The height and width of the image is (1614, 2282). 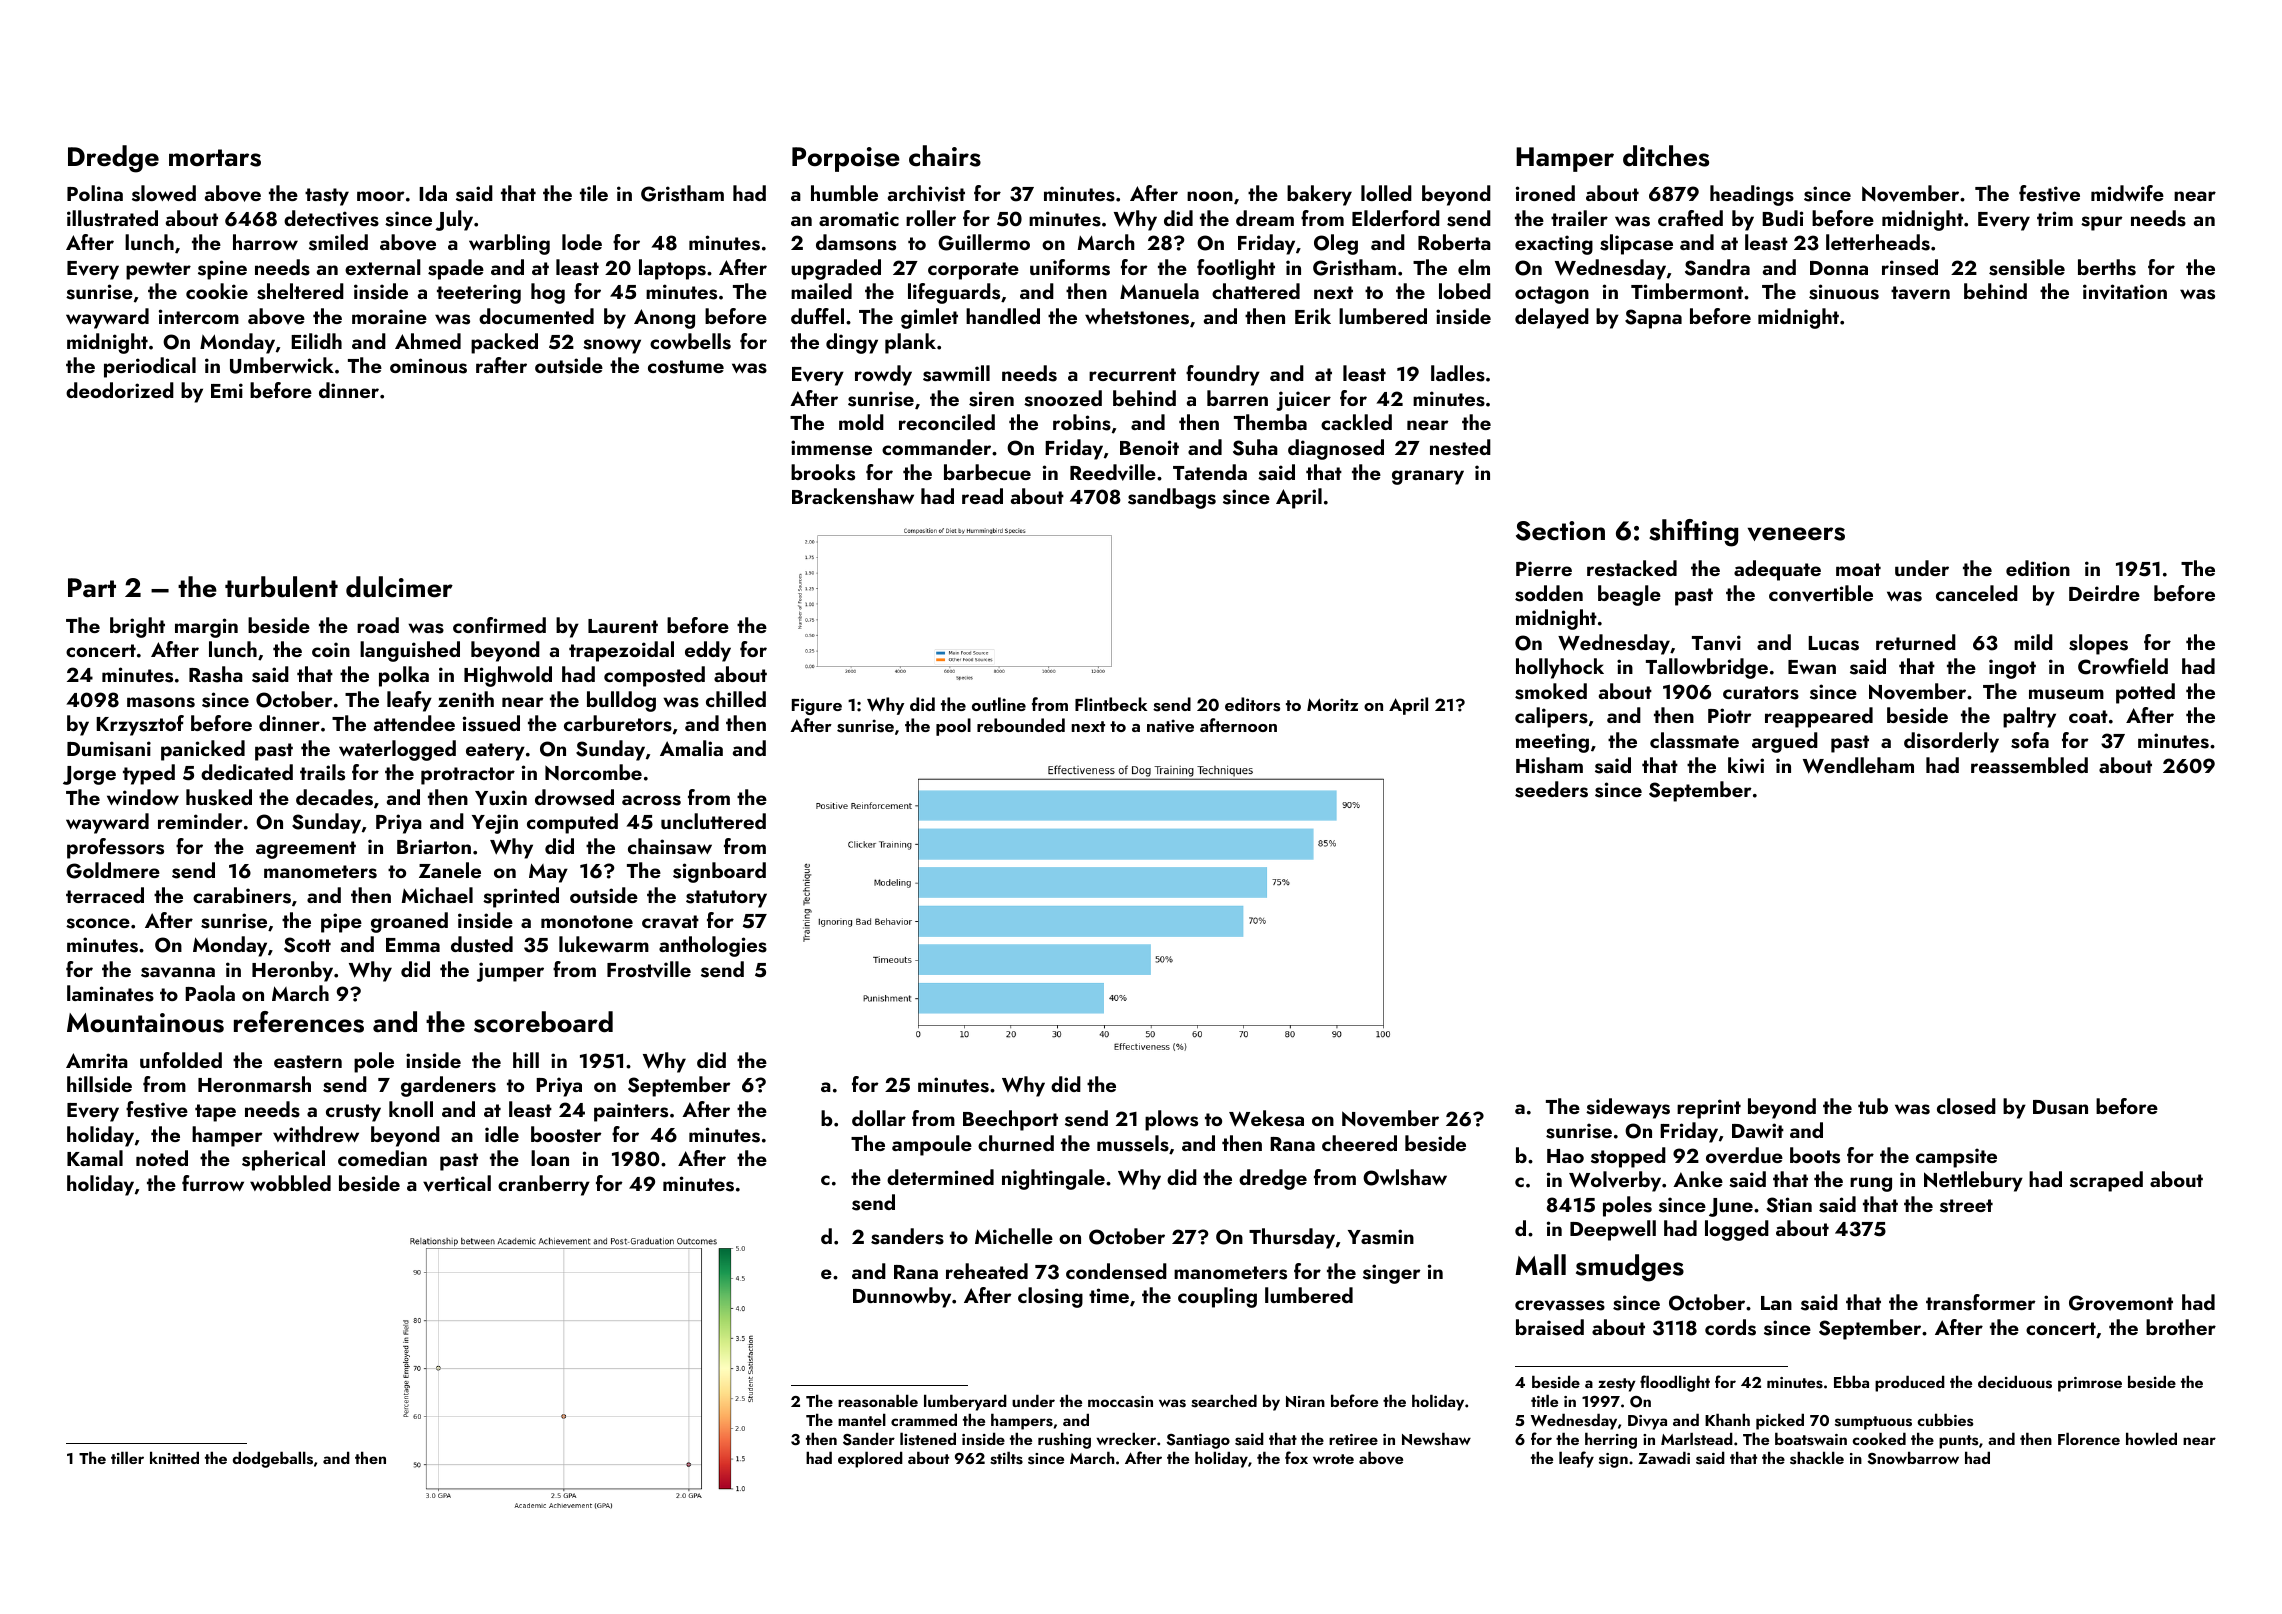 I want to click on furrow, so click(x=213, y=1183).
